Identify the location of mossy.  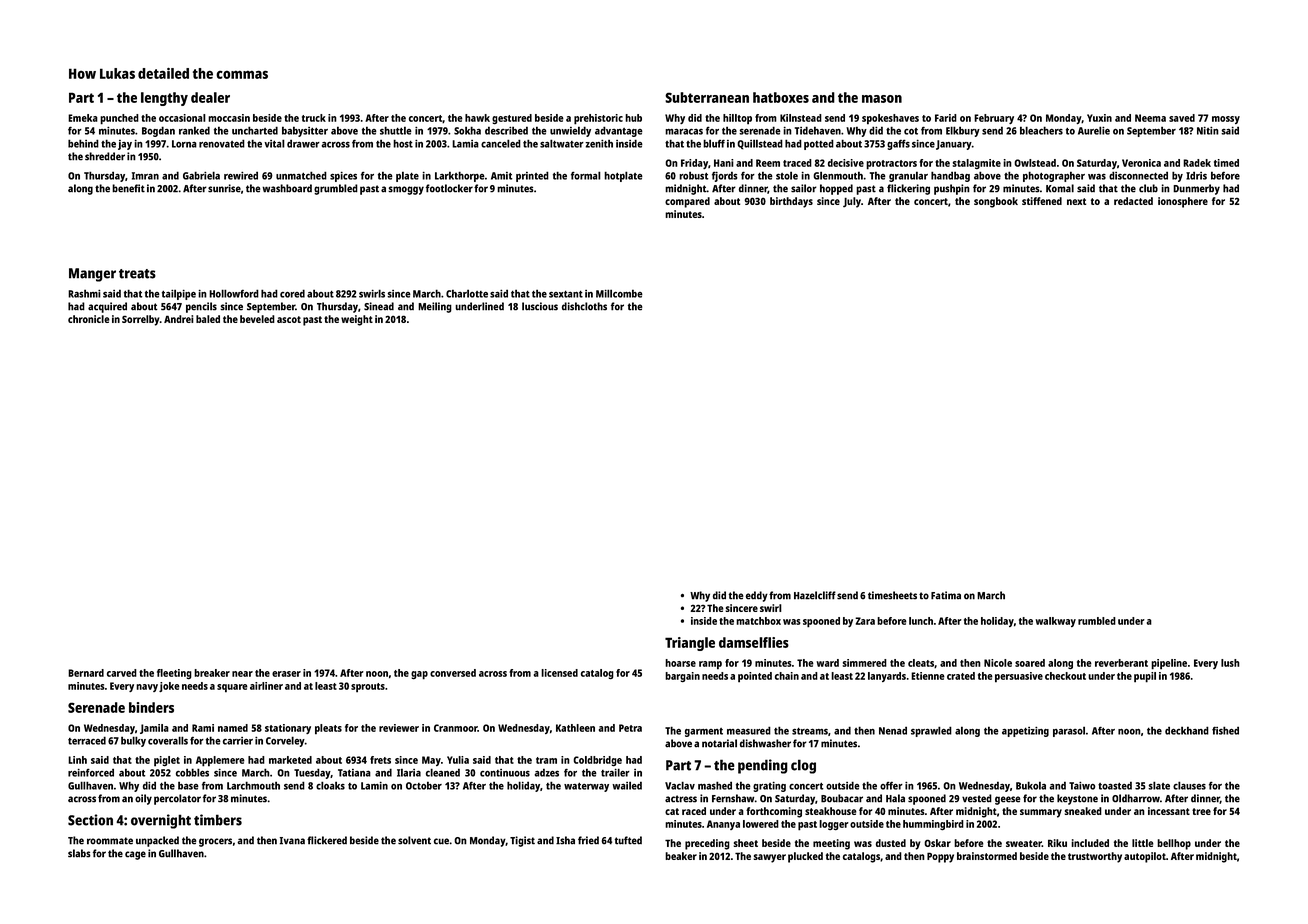
(1226, 120).
